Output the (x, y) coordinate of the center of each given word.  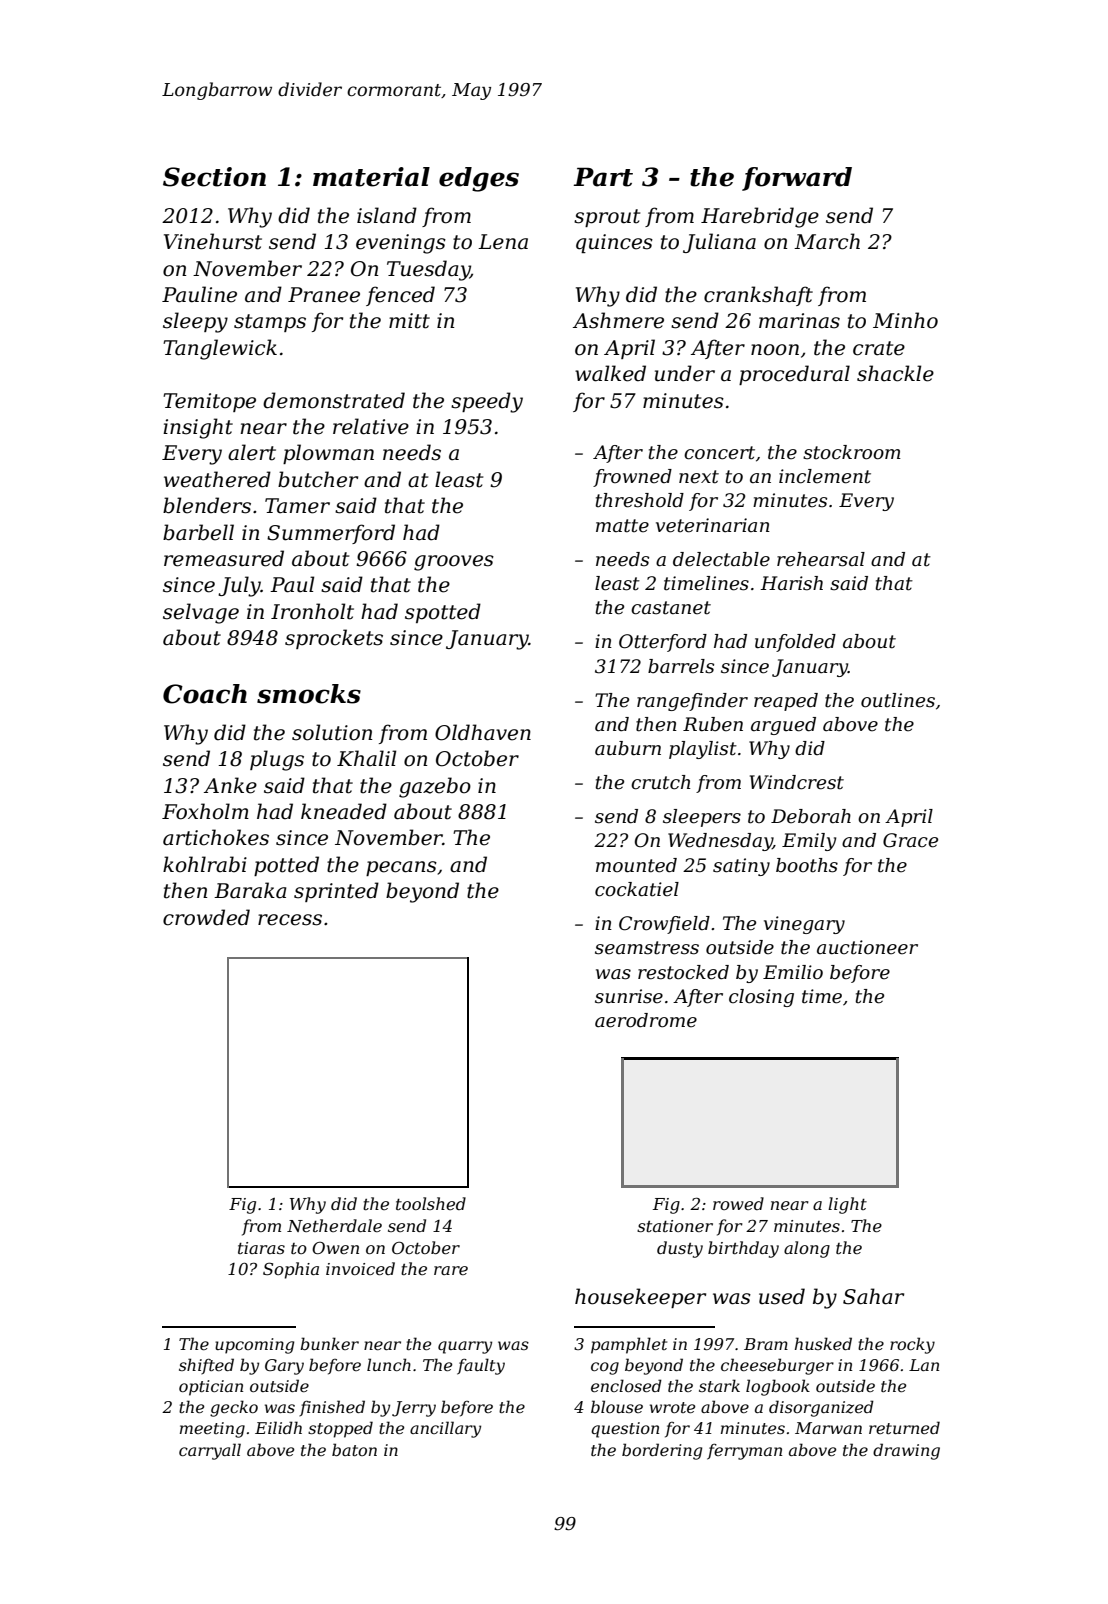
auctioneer (867, 947)
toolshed (431, 1203)
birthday (743, 1249)
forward (797, 179)
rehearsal (821, 559)
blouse (617, 1406)
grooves (454, 563)
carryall (210, 1451)
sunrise (629, 996)
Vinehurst (213, 241)
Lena (503, 242)
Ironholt (312, 611)
